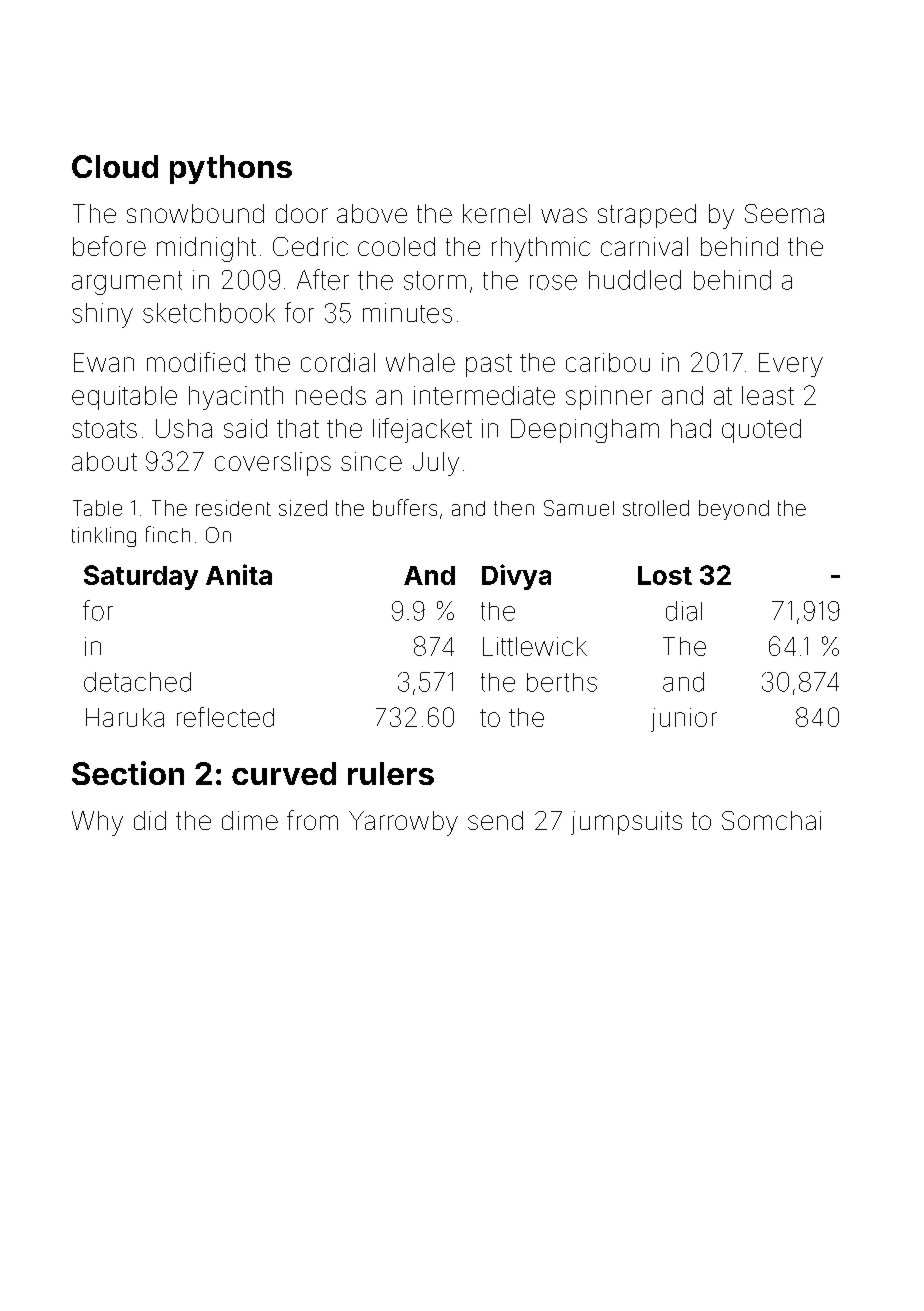 The width and height of the screenshot is (924, 1311). What do you see at coordinates (665, 575) in the screenshot?
I see `Lost` at bounding box center [665, 575].
